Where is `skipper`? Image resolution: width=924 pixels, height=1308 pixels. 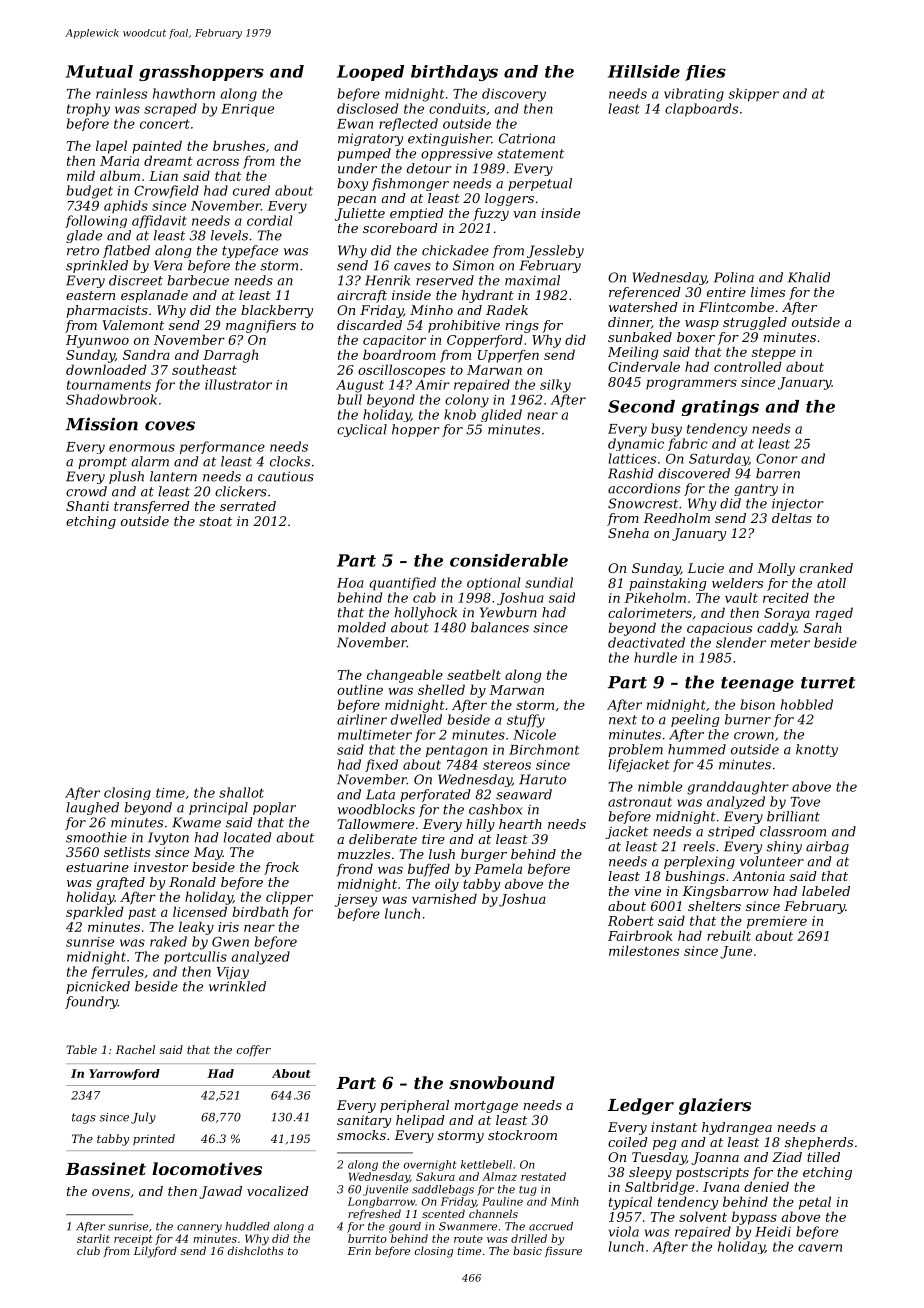 skipper is located at coordinates (754, 95).
